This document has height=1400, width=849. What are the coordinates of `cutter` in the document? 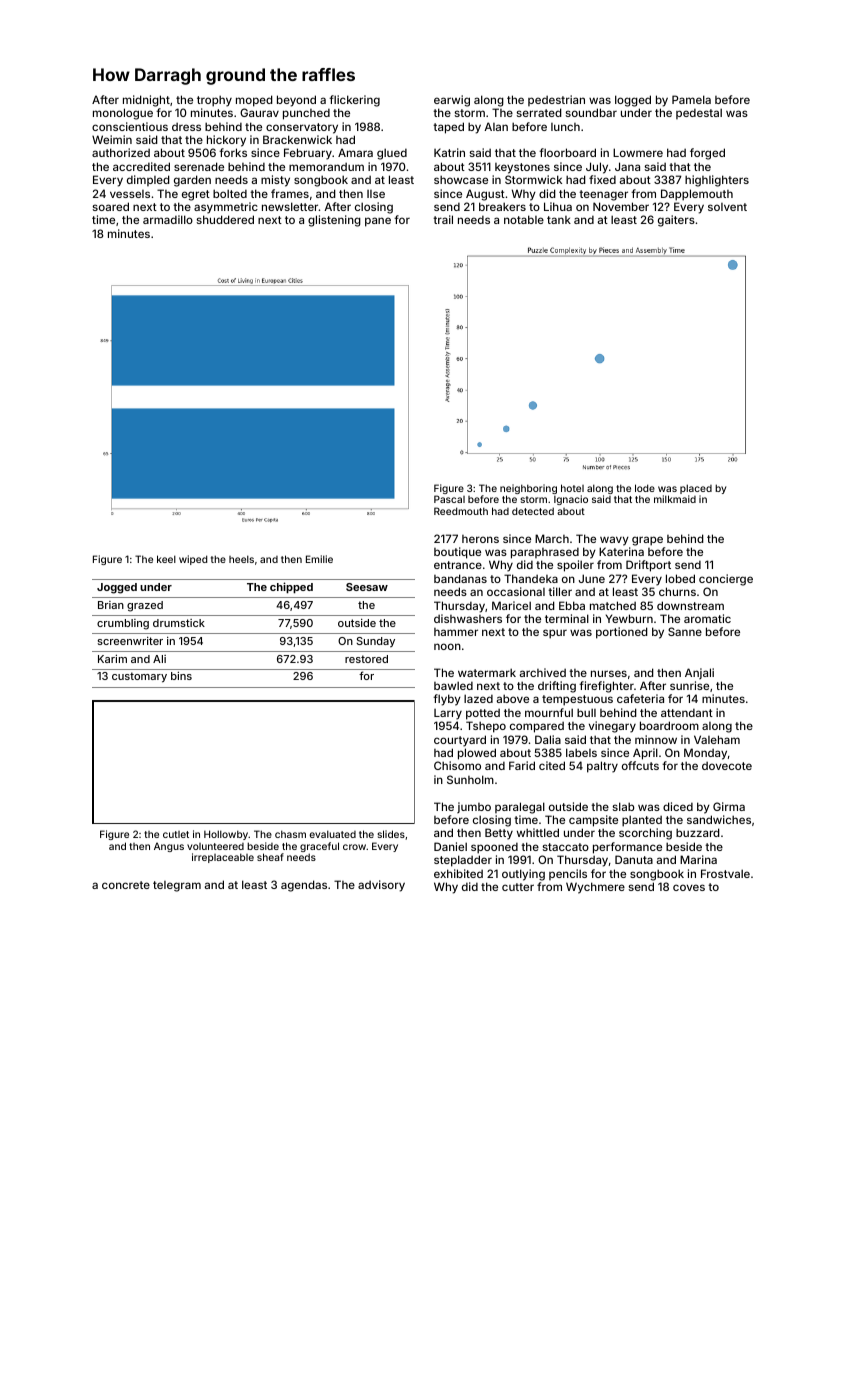 It's located at (518, 887).
